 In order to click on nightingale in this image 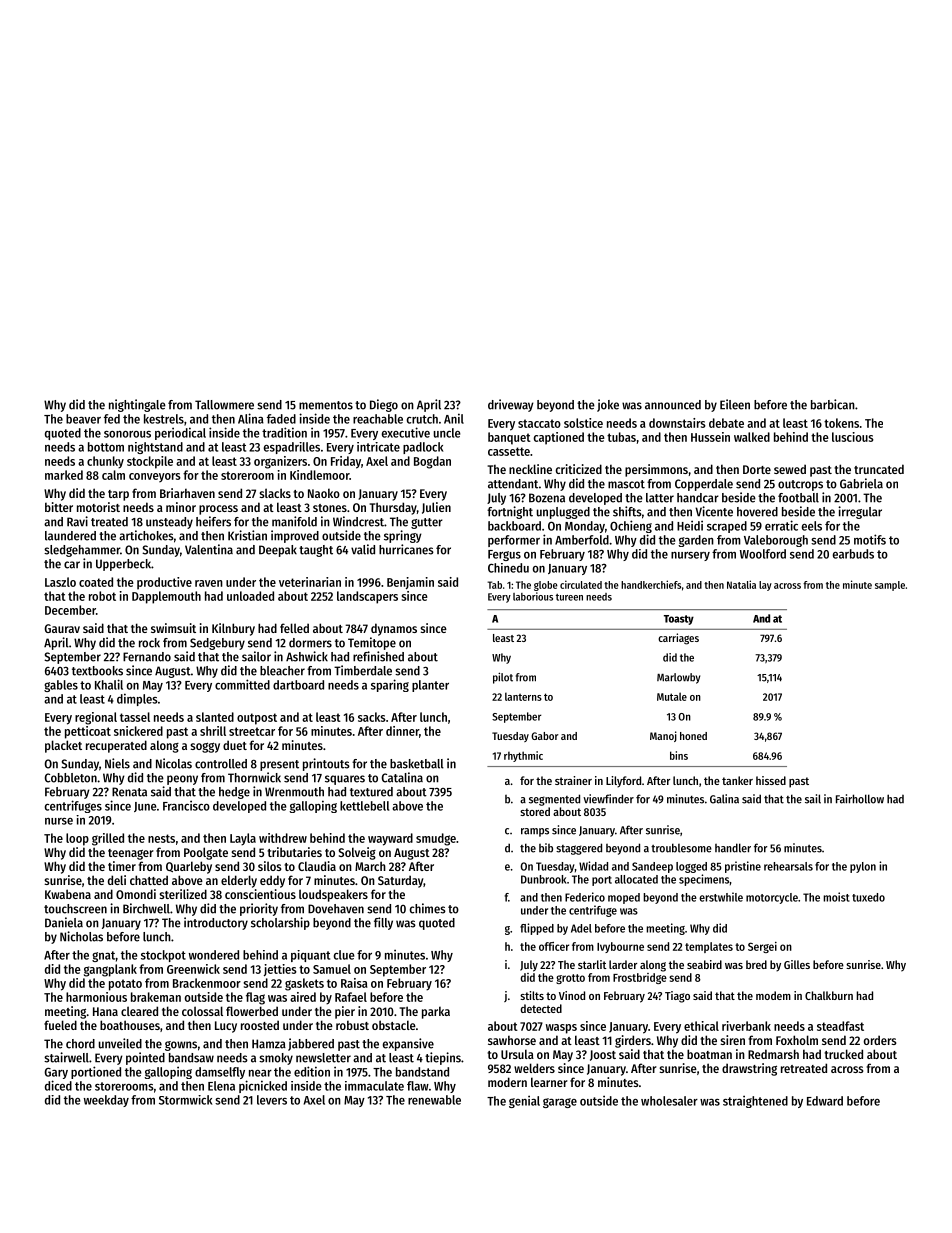, I will do `click(137, 405)`.
